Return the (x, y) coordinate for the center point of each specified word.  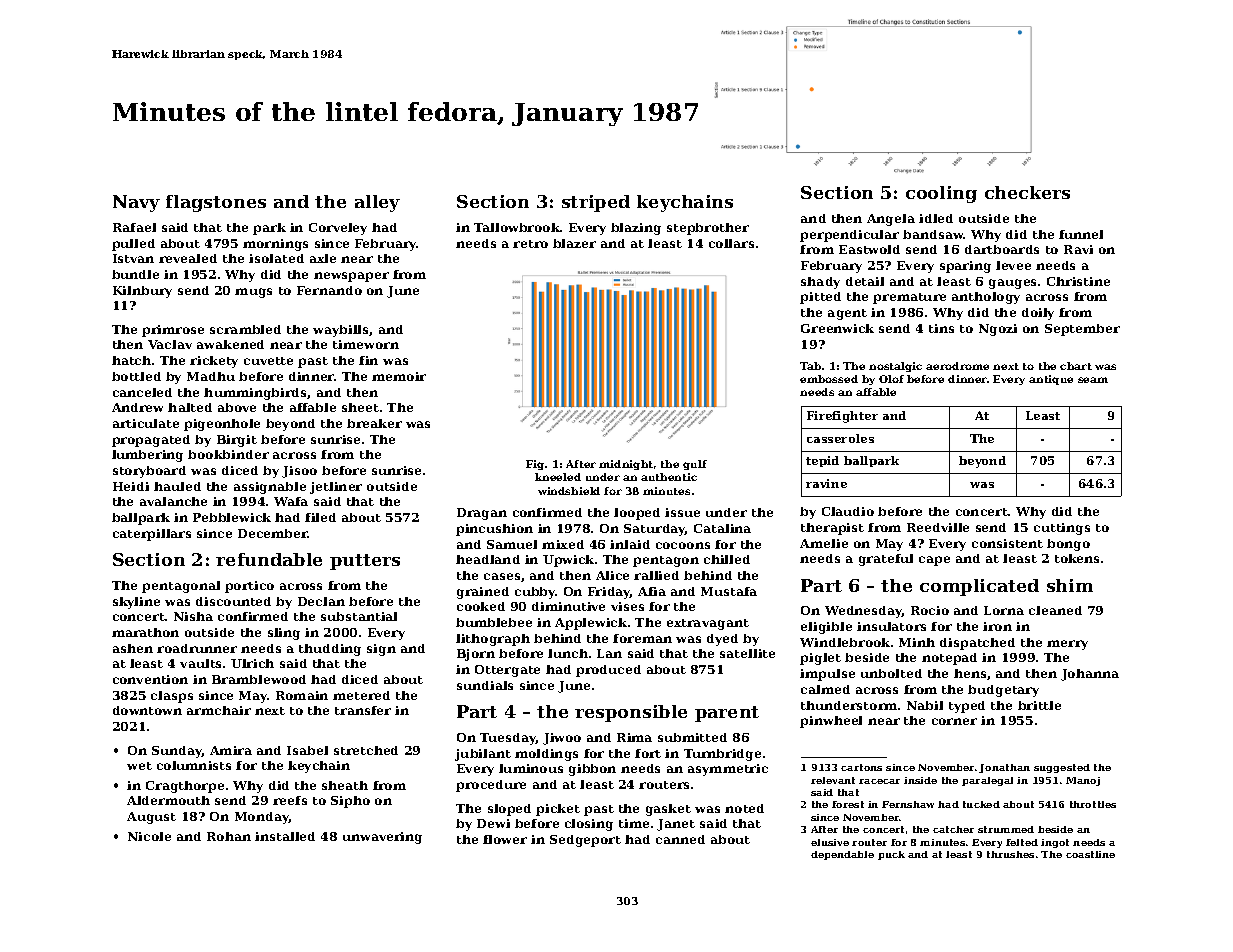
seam (1093, 380)
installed (285, 836)
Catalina (722, 528)
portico (249, 587)
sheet (360, 407)
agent (847, 314)
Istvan (133, 258)
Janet (676, 825)
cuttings (1062, 529)
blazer (574, 243)
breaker (374, 423)
